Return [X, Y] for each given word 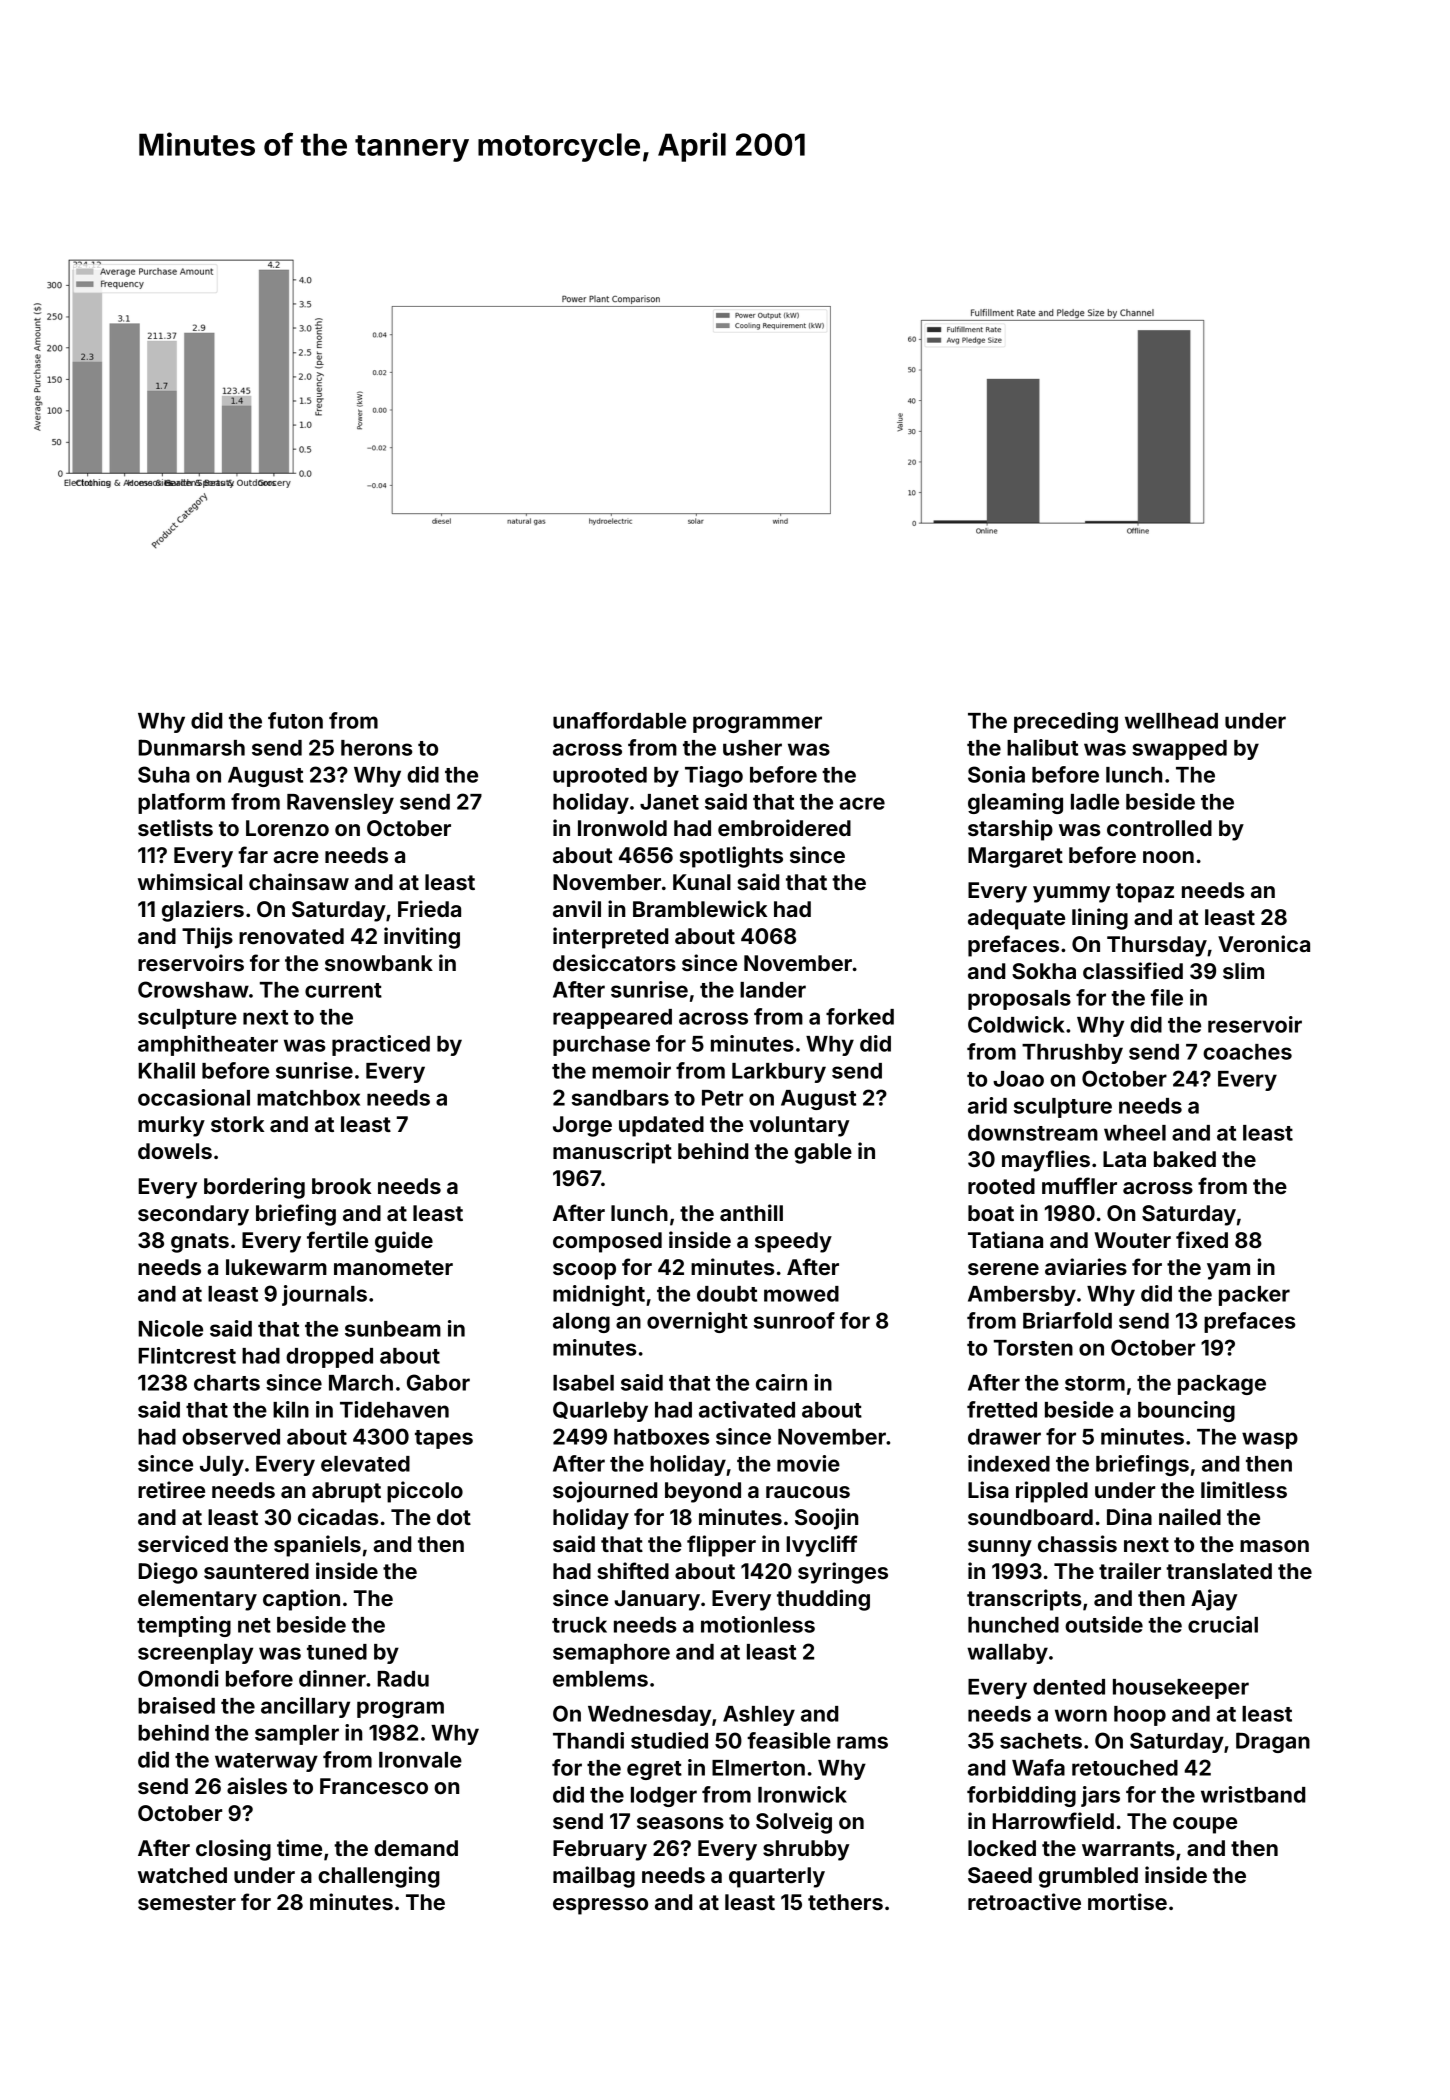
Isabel [583, 1383]
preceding [1066, 722]
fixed [1202, 1239]
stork [238, 1124]
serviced [183, 1543]
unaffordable [619, 720]
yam [1228, 1271]
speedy [793, 1242]
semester [187, 1902]
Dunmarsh [191, 747]
